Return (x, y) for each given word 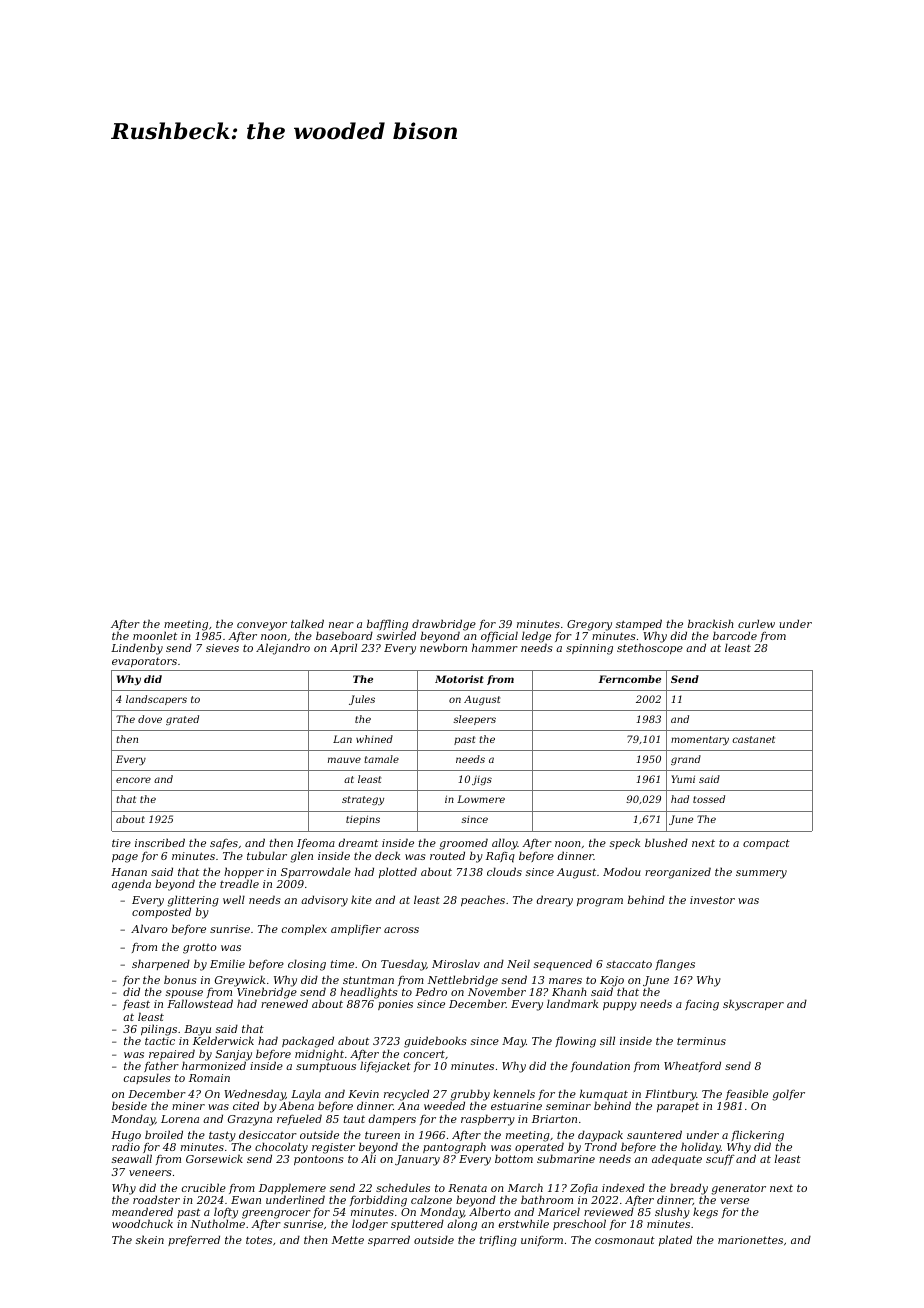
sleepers (474, 720)
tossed (709, 799)
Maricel (559, 1211)
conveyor (262, 626)
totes (259, 1240)
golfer (788, 1095)
